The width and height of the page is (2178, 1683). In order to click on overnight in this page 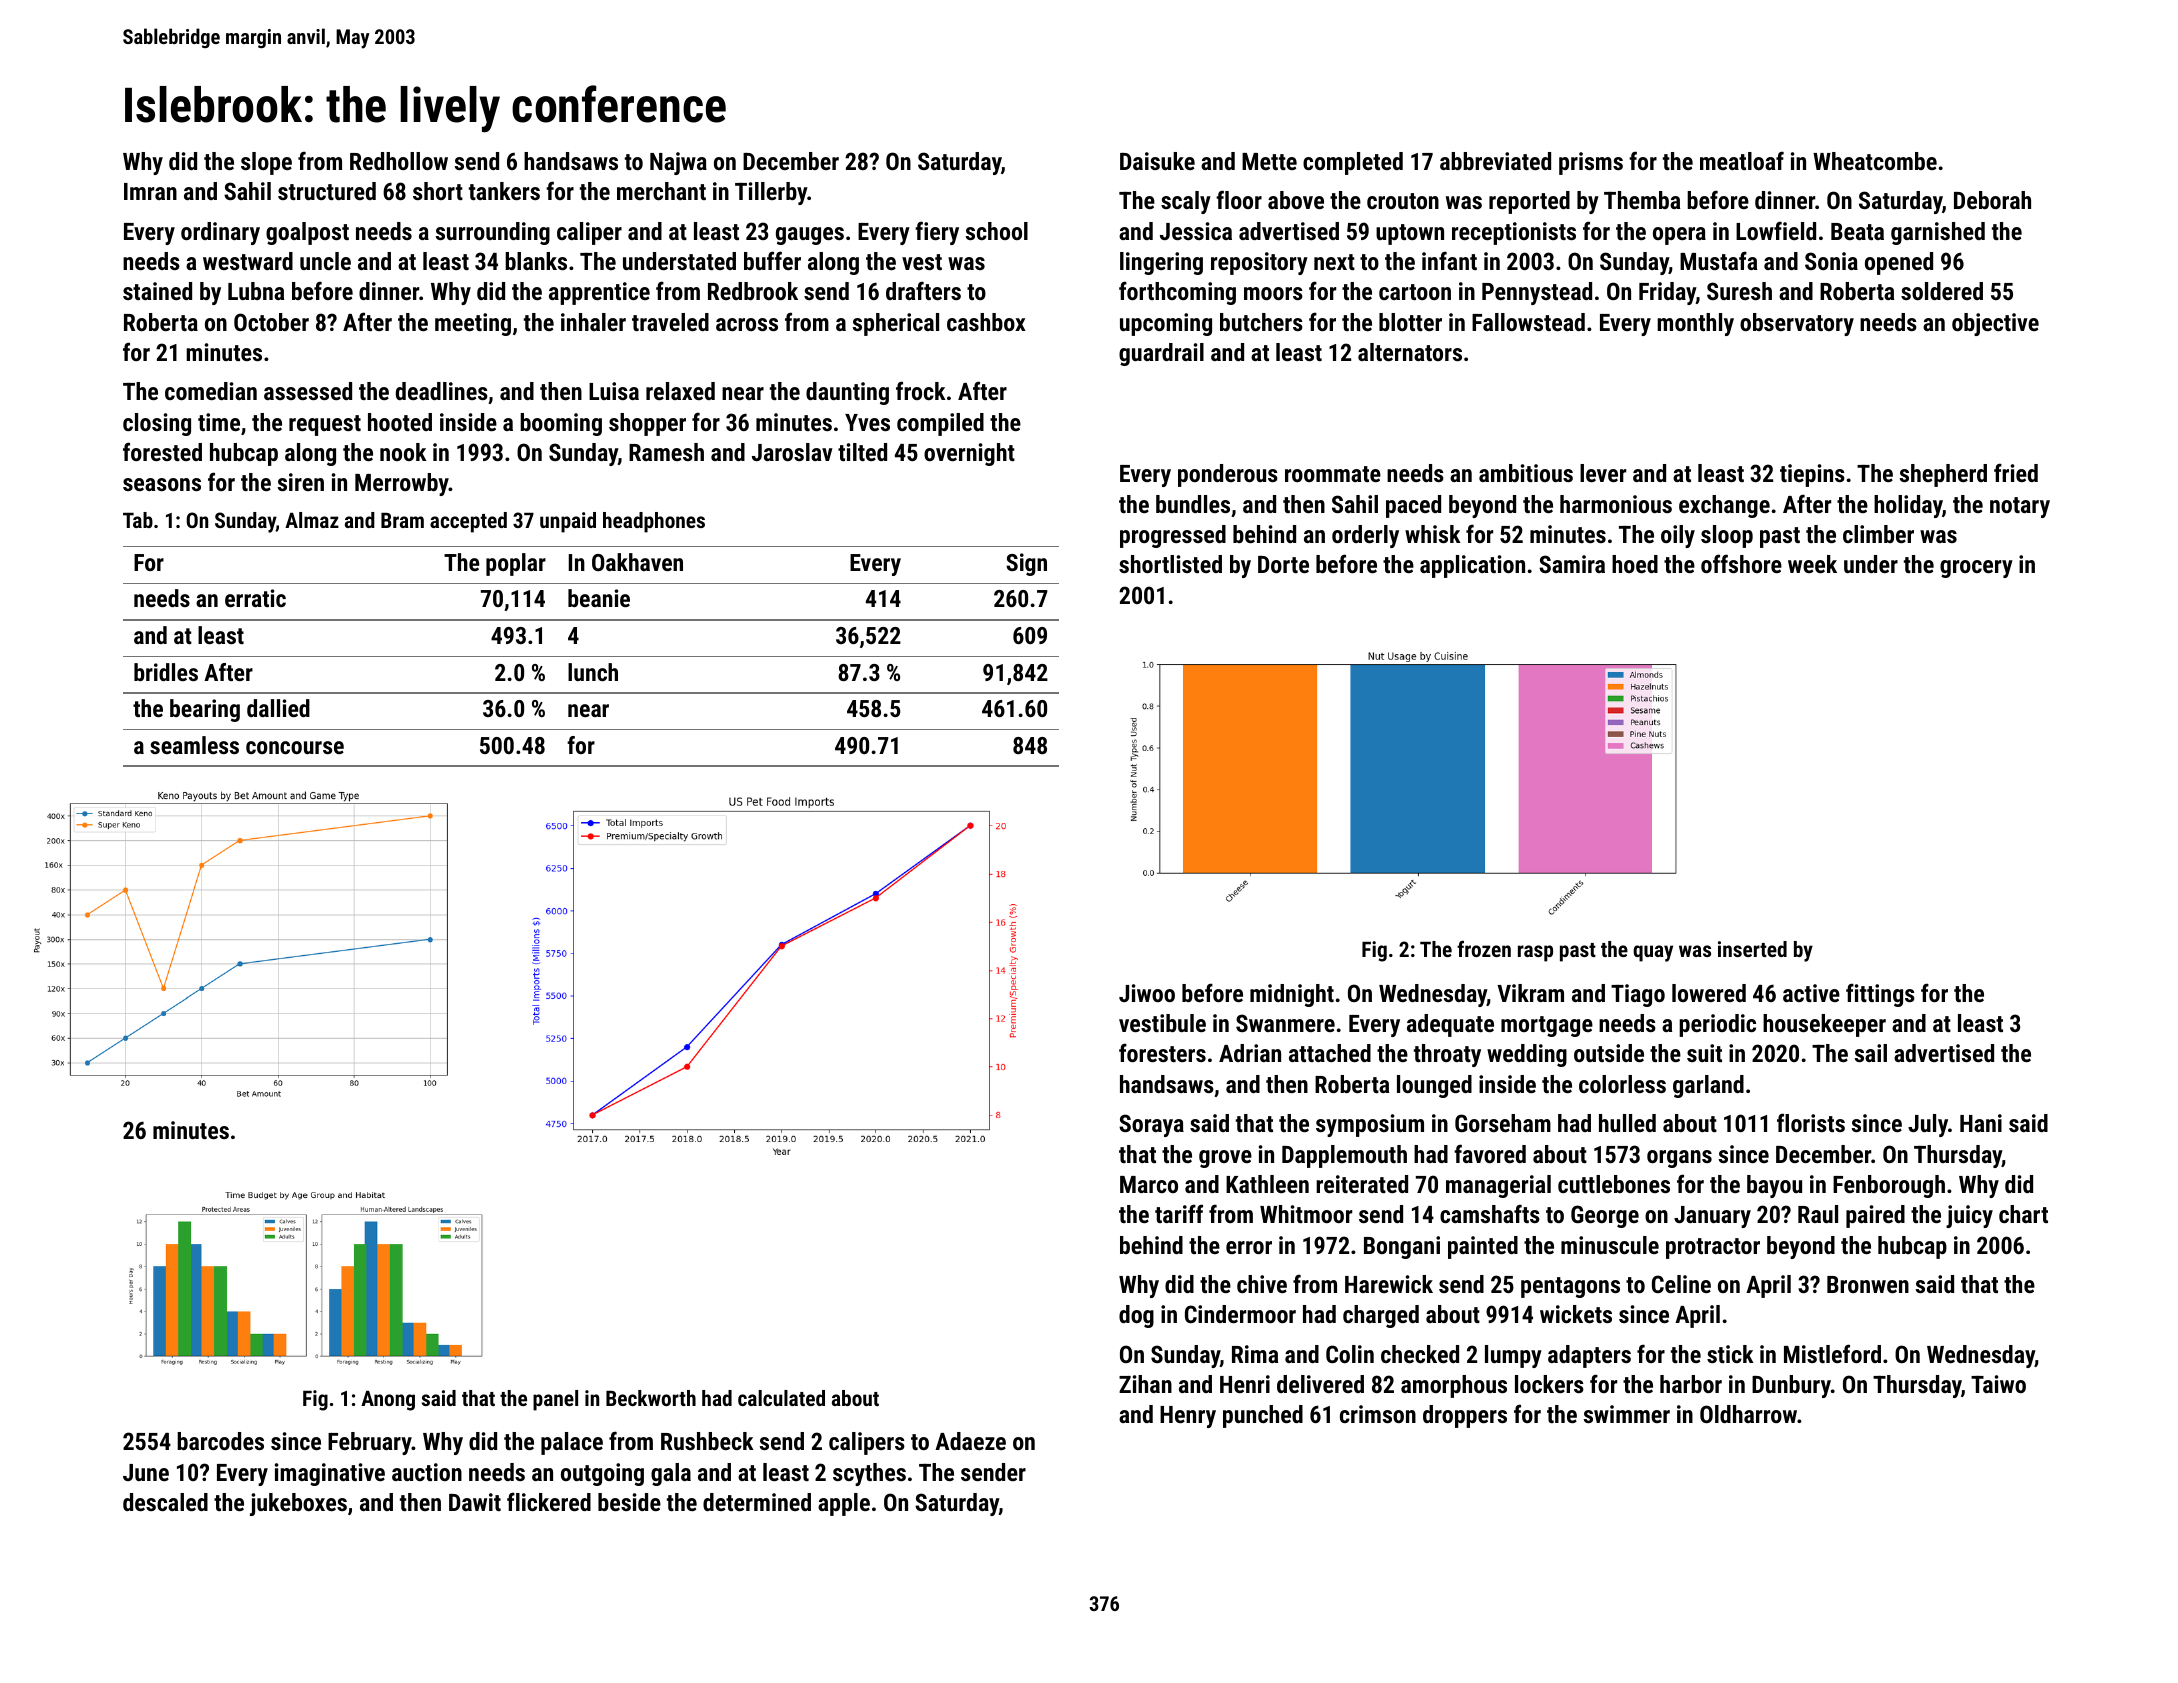, I will do `click(969, 454)`.
